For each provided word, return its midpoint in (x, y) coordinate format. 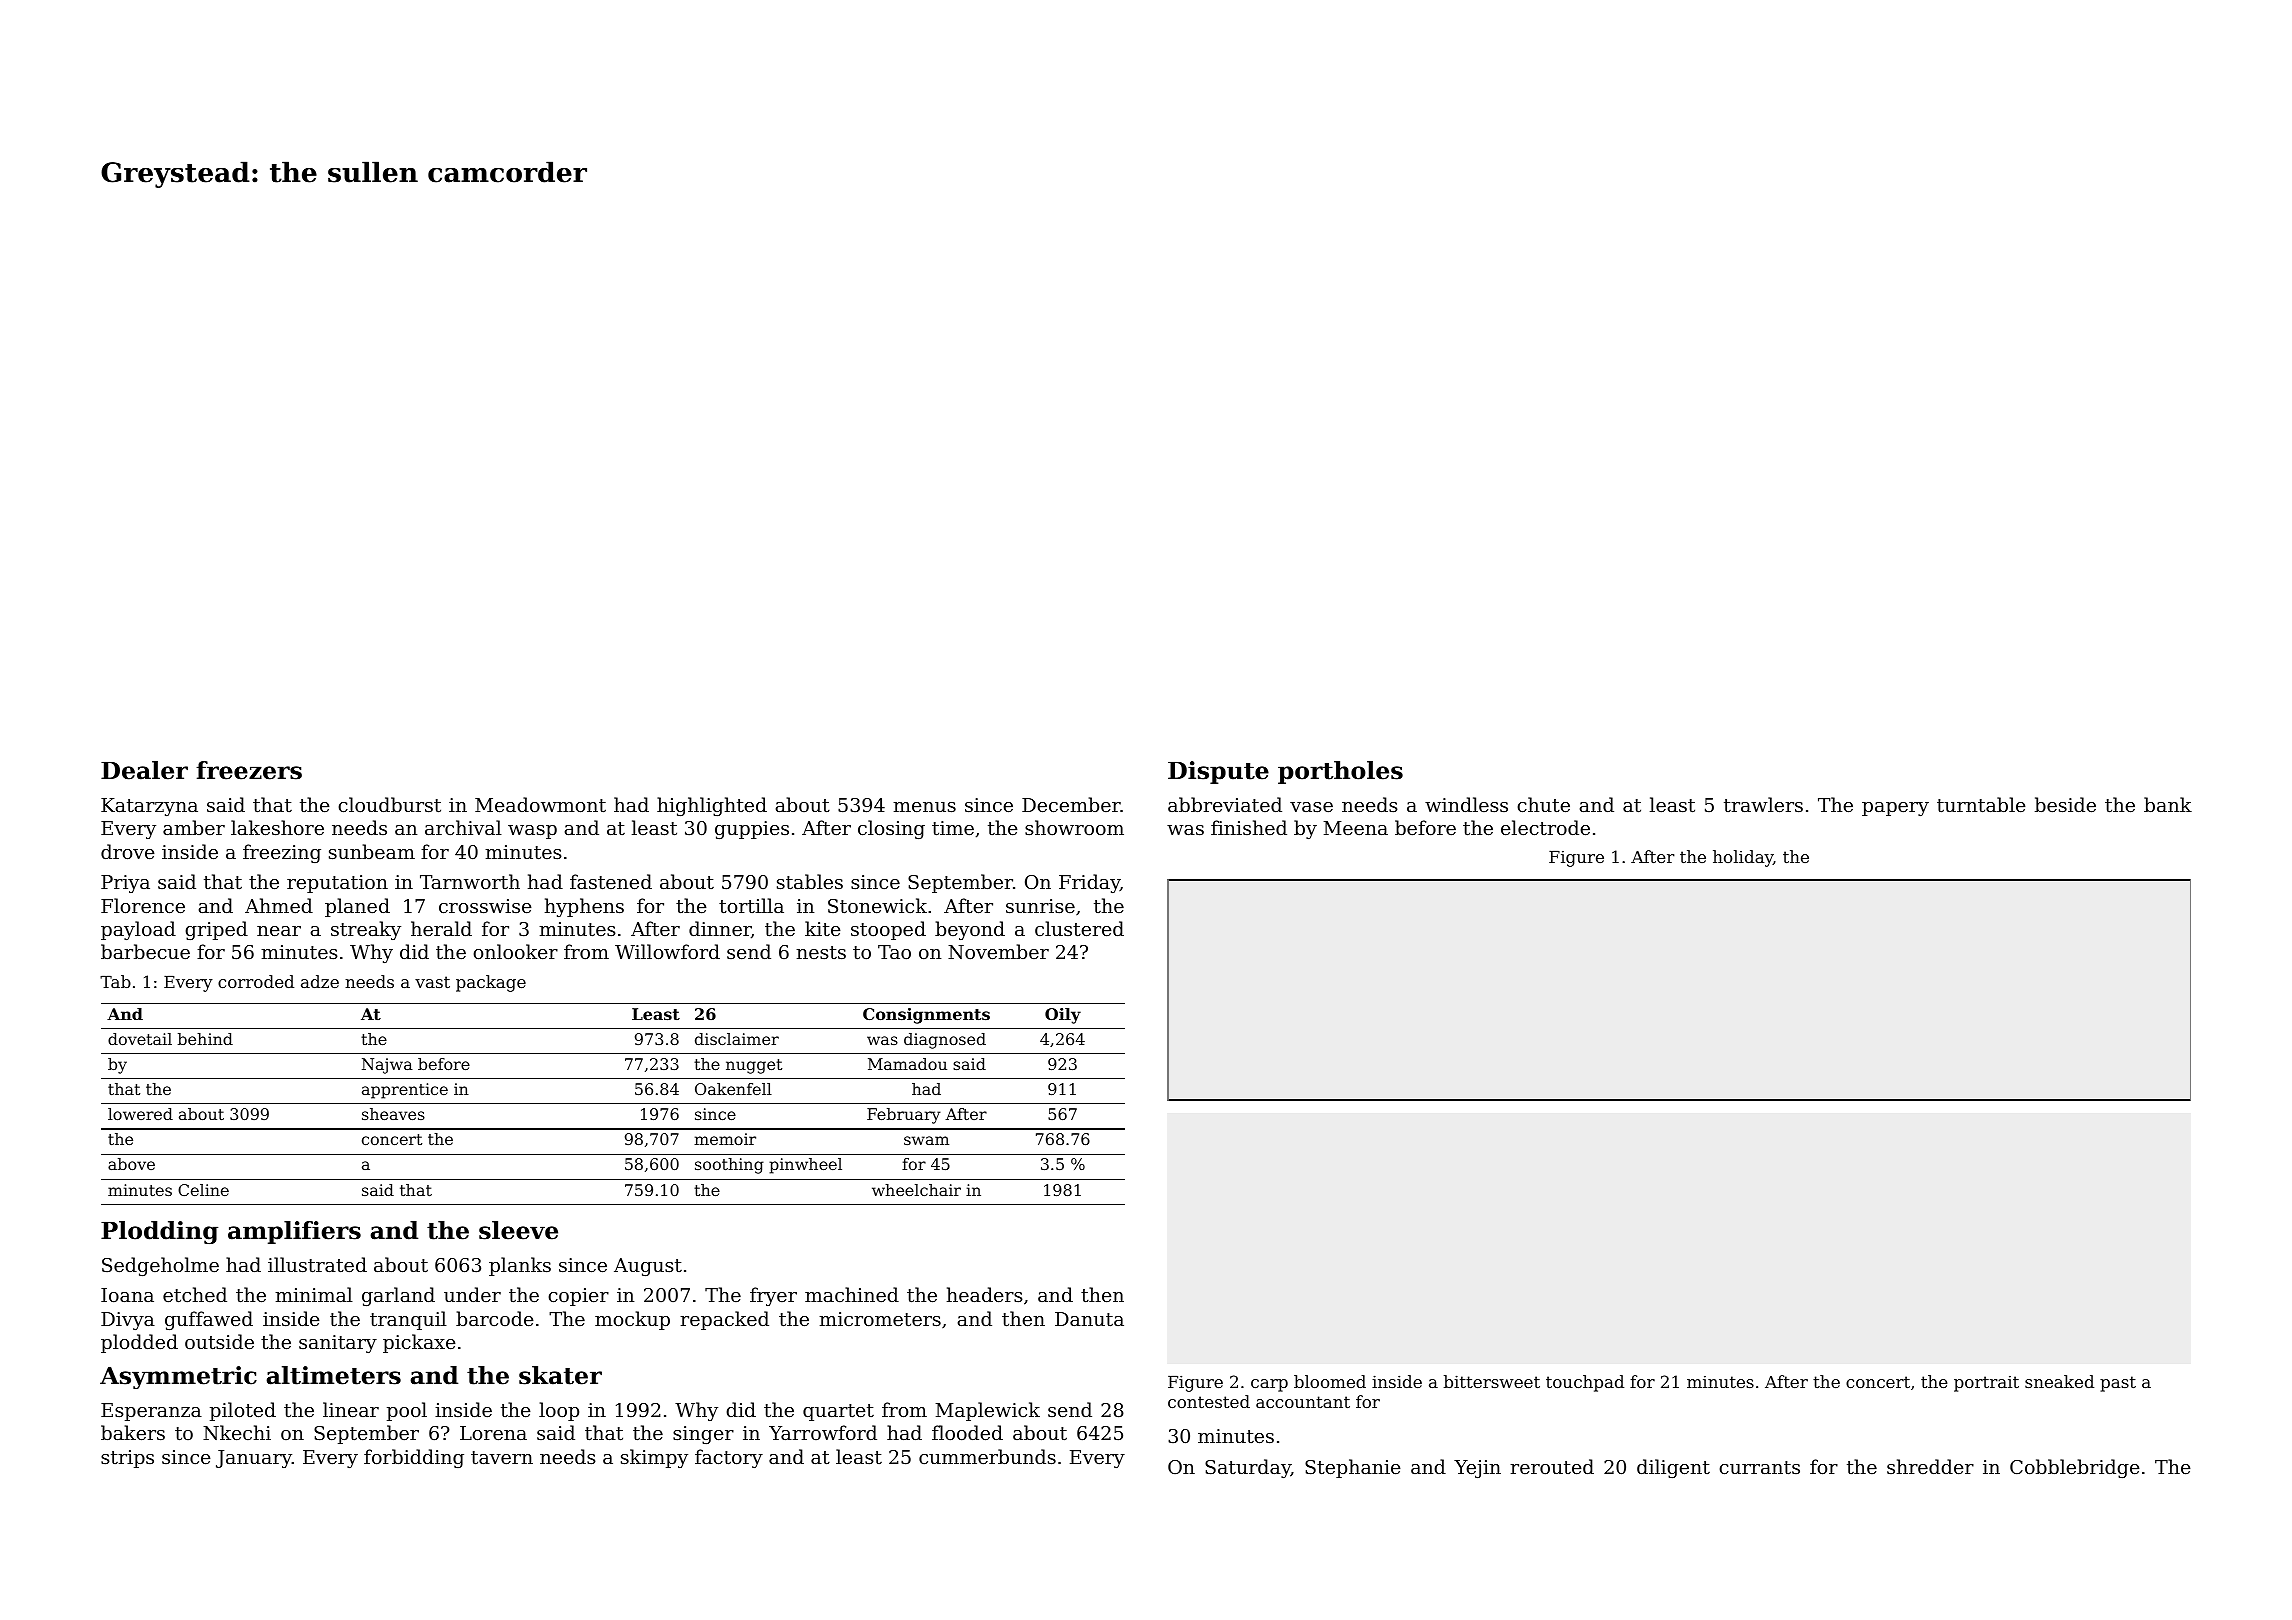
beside (2065, 804)
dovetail (140, 1039)
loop (559, 1411)
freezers (249, 770)
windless (1466, 804)
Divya (128, 1321)
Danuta (1089, 1319)
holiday (1743, 858)
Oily (1063, 1016)
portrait (1986, 1384)
